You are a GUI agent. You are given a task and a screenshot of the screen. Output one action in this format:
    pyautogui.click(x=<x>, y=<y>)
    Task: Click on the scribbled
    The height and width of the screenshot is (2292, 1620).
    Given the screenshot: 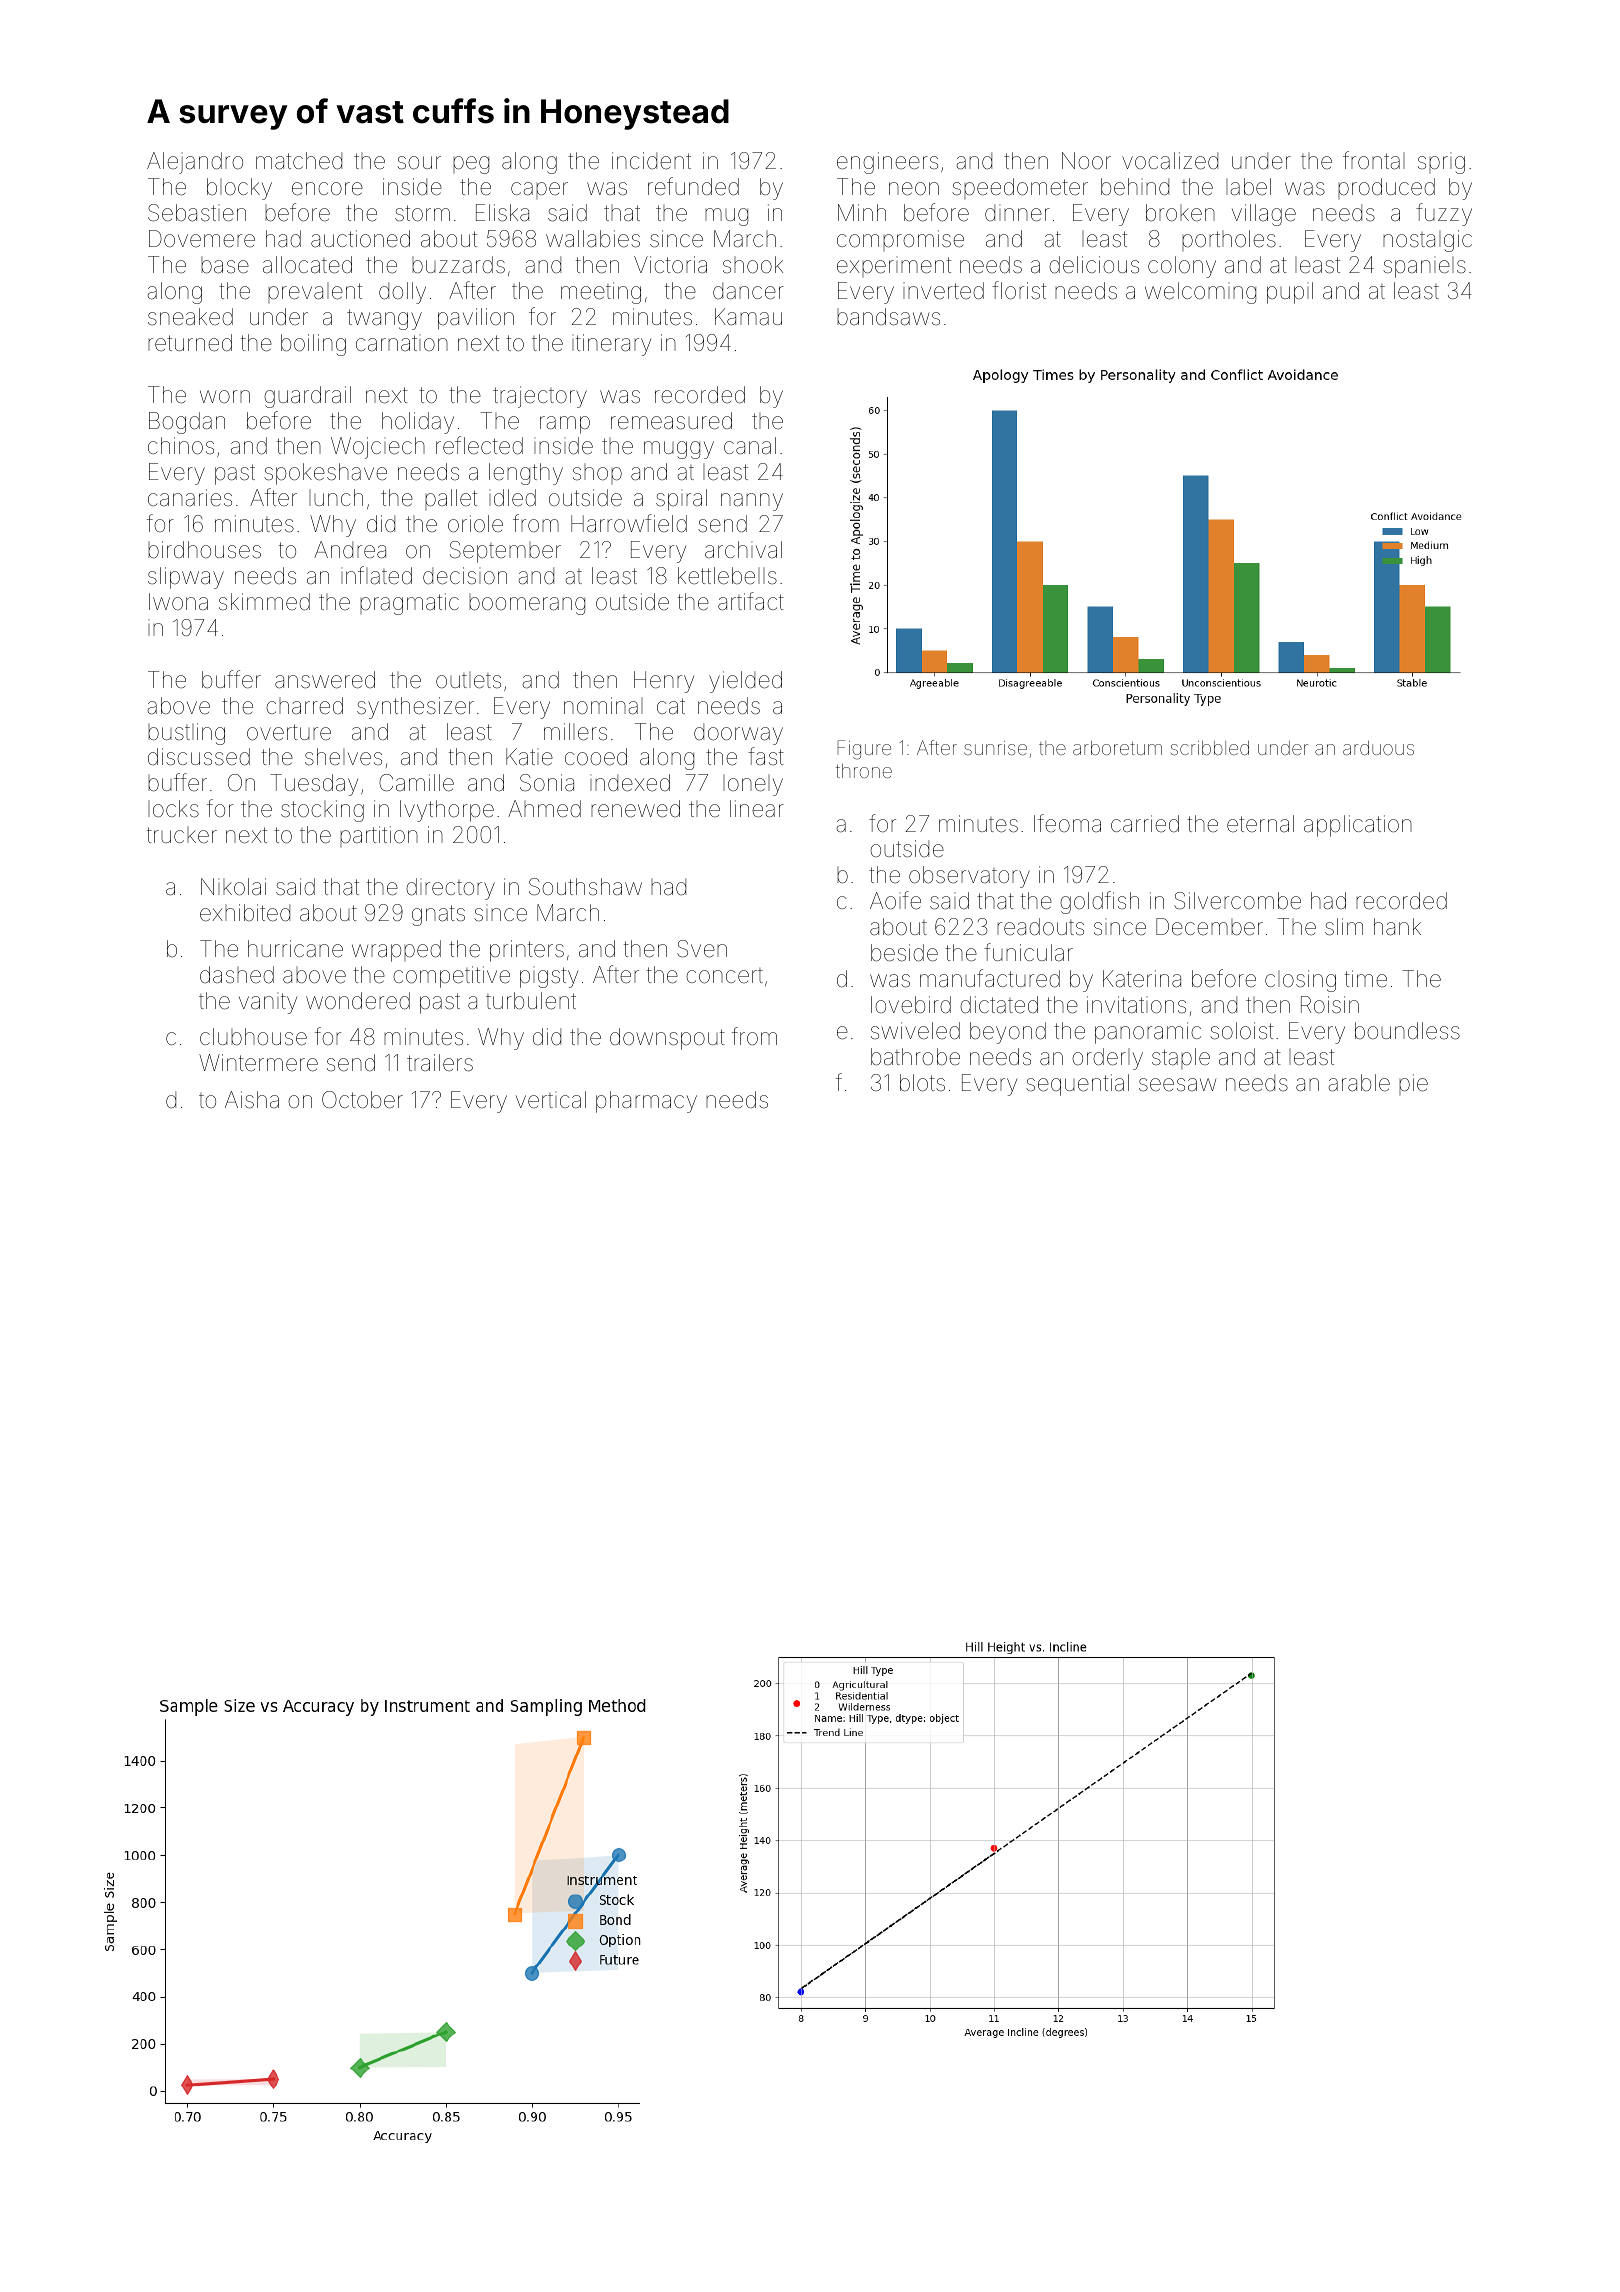 What is the action you would take?
    pyautogui.click(x=1210, y=748)
